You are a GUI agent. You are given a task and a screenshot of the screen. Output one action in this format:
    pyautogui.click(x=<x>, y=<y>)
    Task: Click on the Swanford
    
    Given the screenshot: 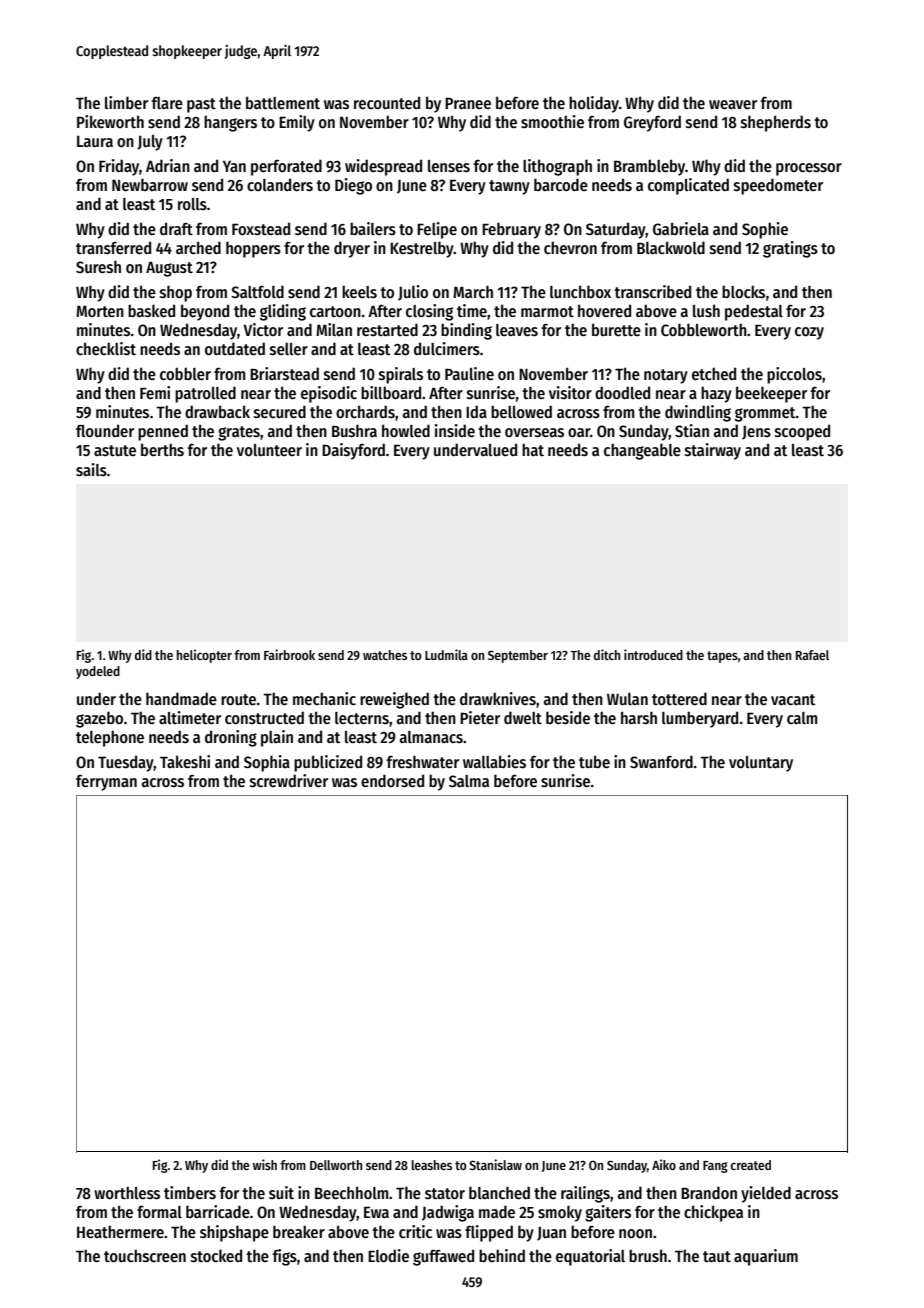 What is the action you would take?
    pyautogui.click(x=661, y=761)
